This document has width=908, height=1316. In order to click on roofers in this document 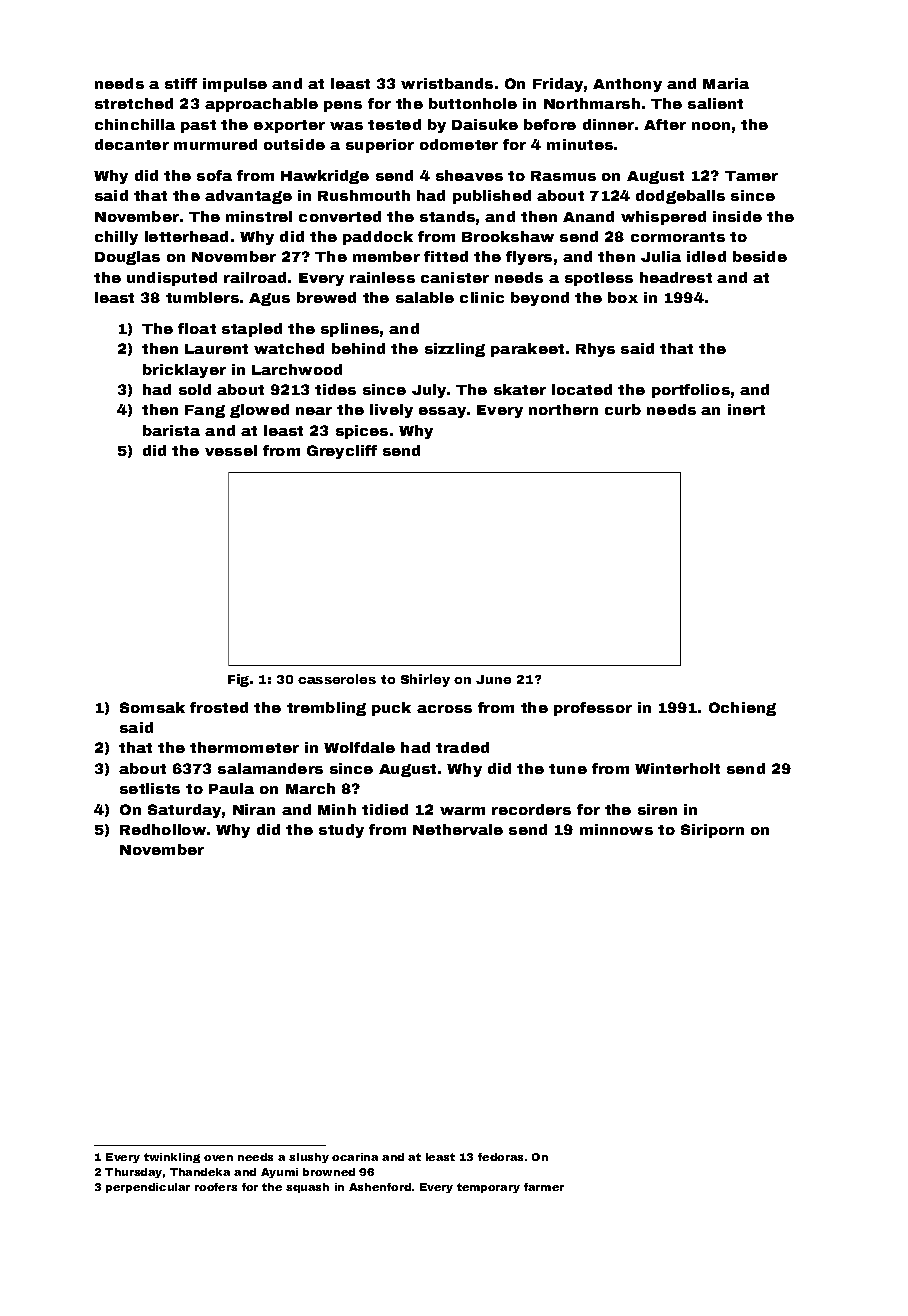, I will do `click(216, 1187)`.
